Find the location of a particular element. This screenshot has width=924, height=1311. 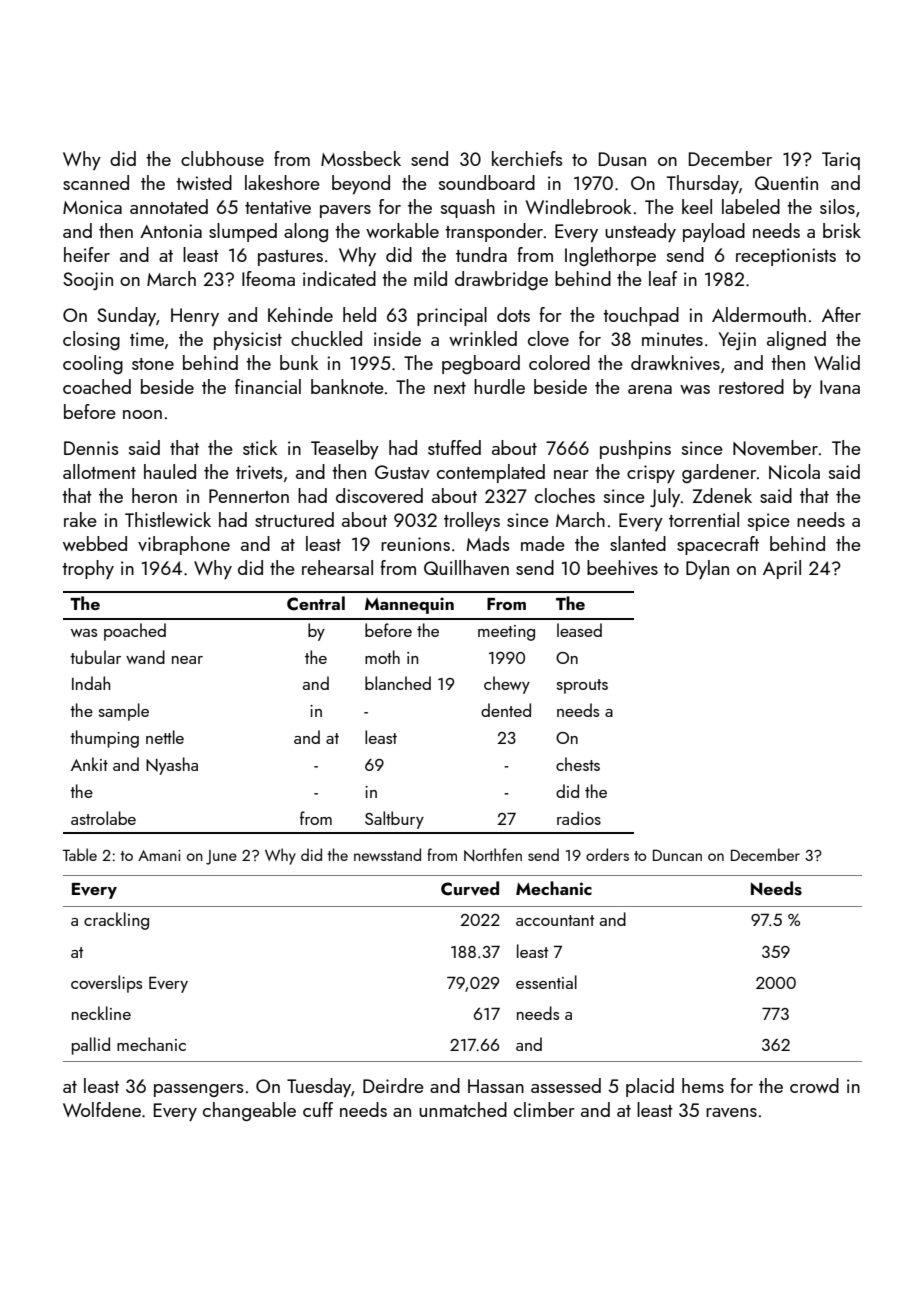

structured is located at coordinates (294, 519).
